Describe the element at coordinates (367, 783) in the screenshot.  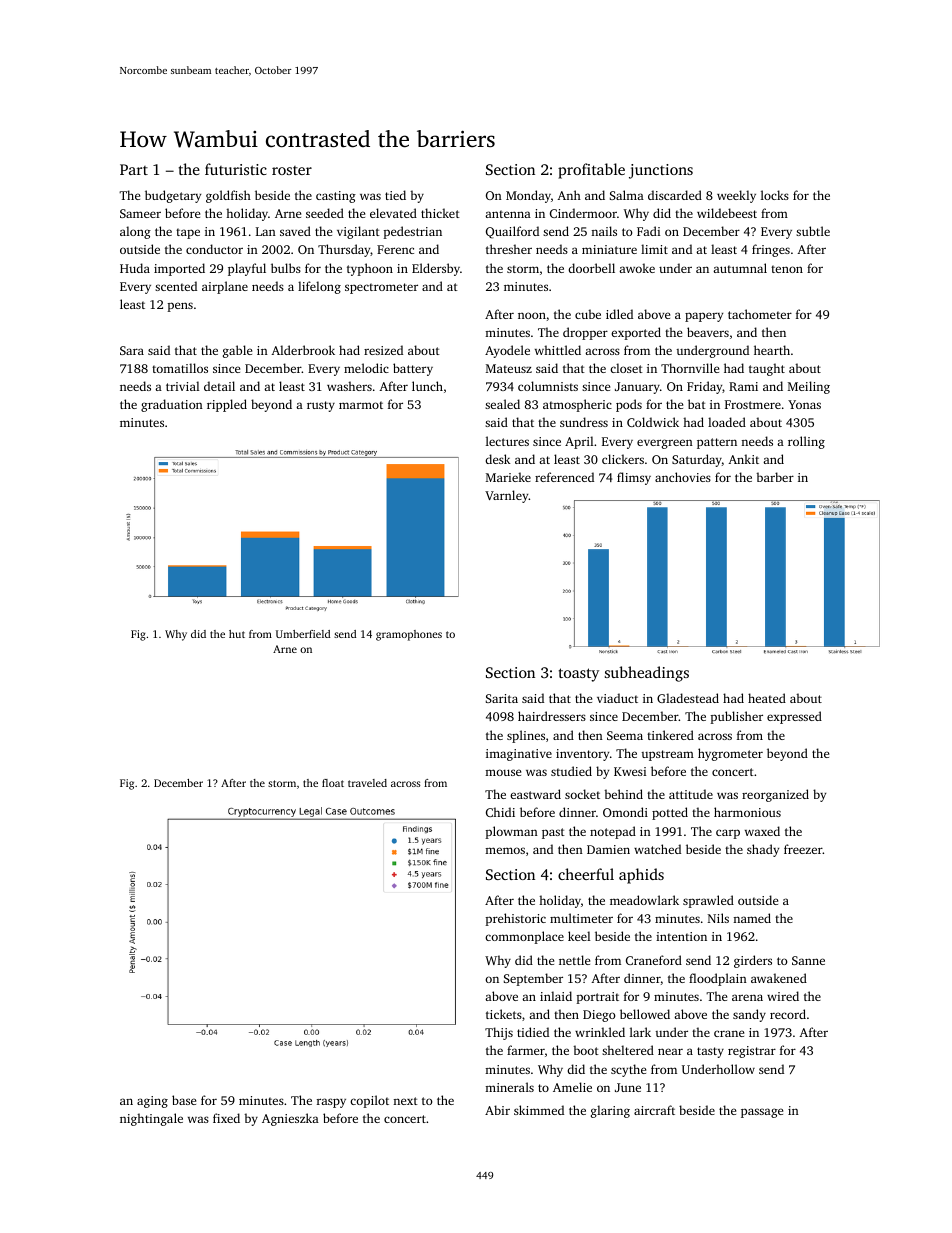
I see `traveled` at that location.
